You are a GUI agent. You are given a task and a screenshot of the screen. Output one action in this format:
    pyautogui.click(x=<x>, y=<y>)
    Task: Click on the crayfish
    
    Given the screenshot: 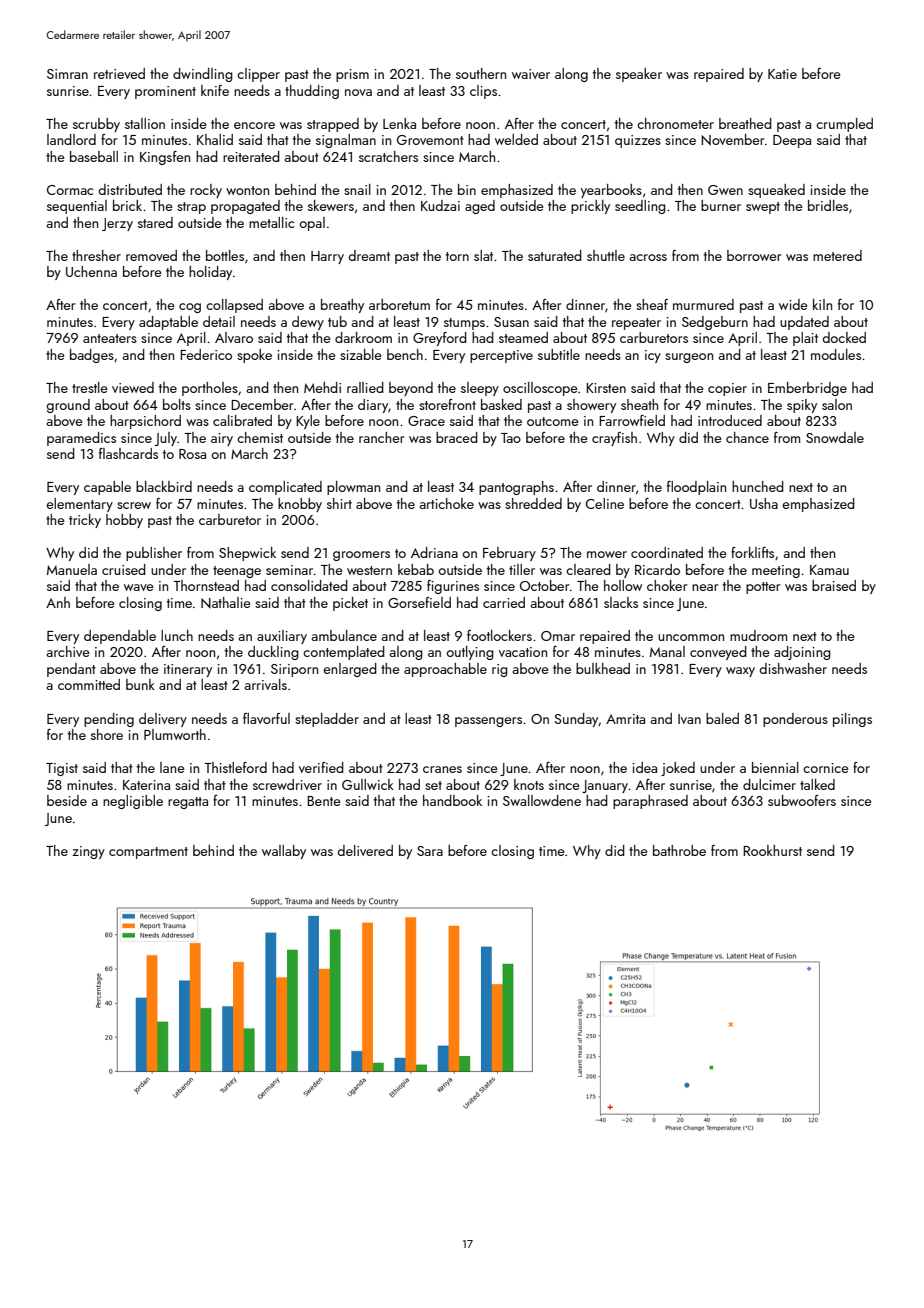 What is the action you would take?
    pyautogui.click(x=614, y=439)
